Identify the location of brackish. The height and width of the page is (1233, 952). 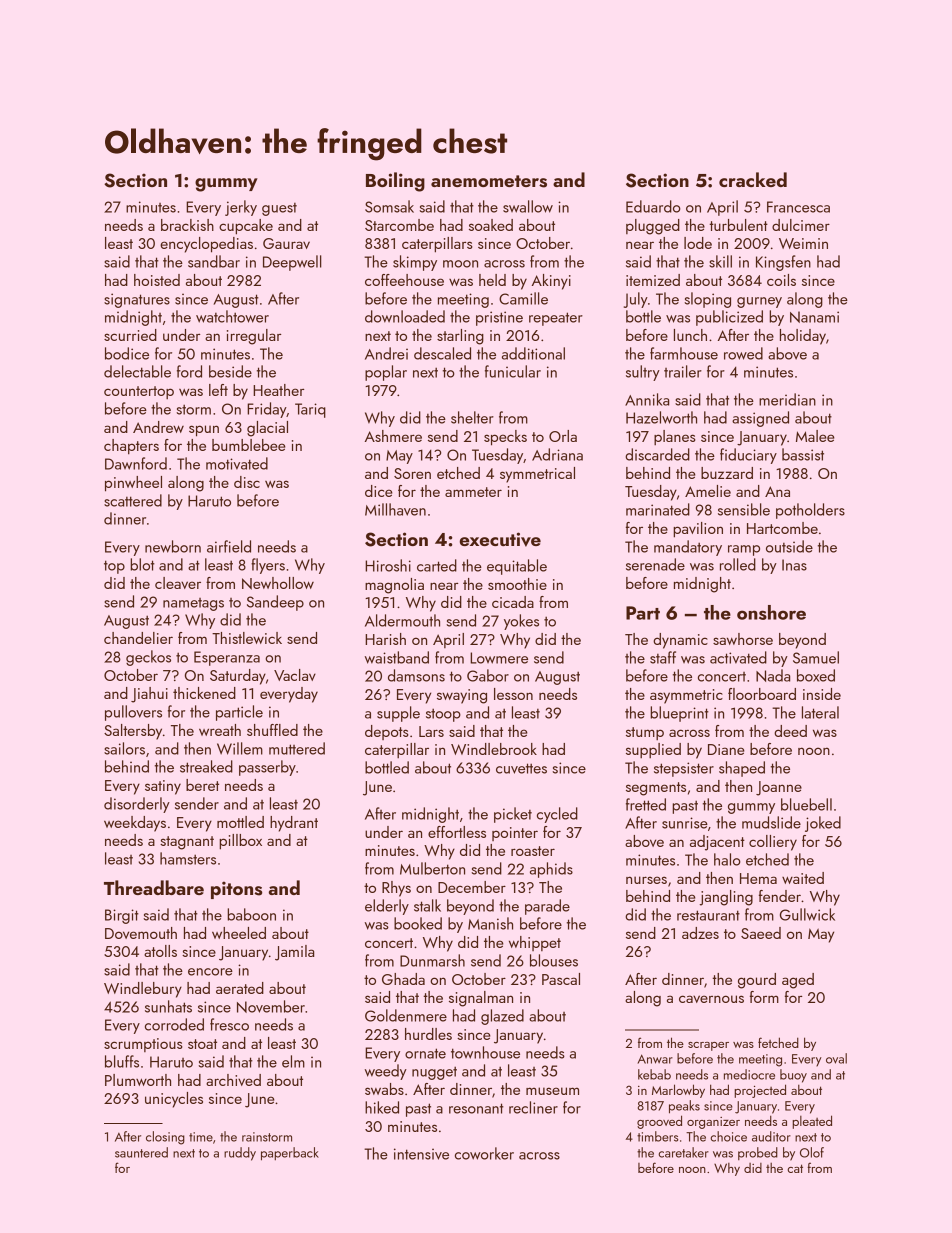
(187, 225).
